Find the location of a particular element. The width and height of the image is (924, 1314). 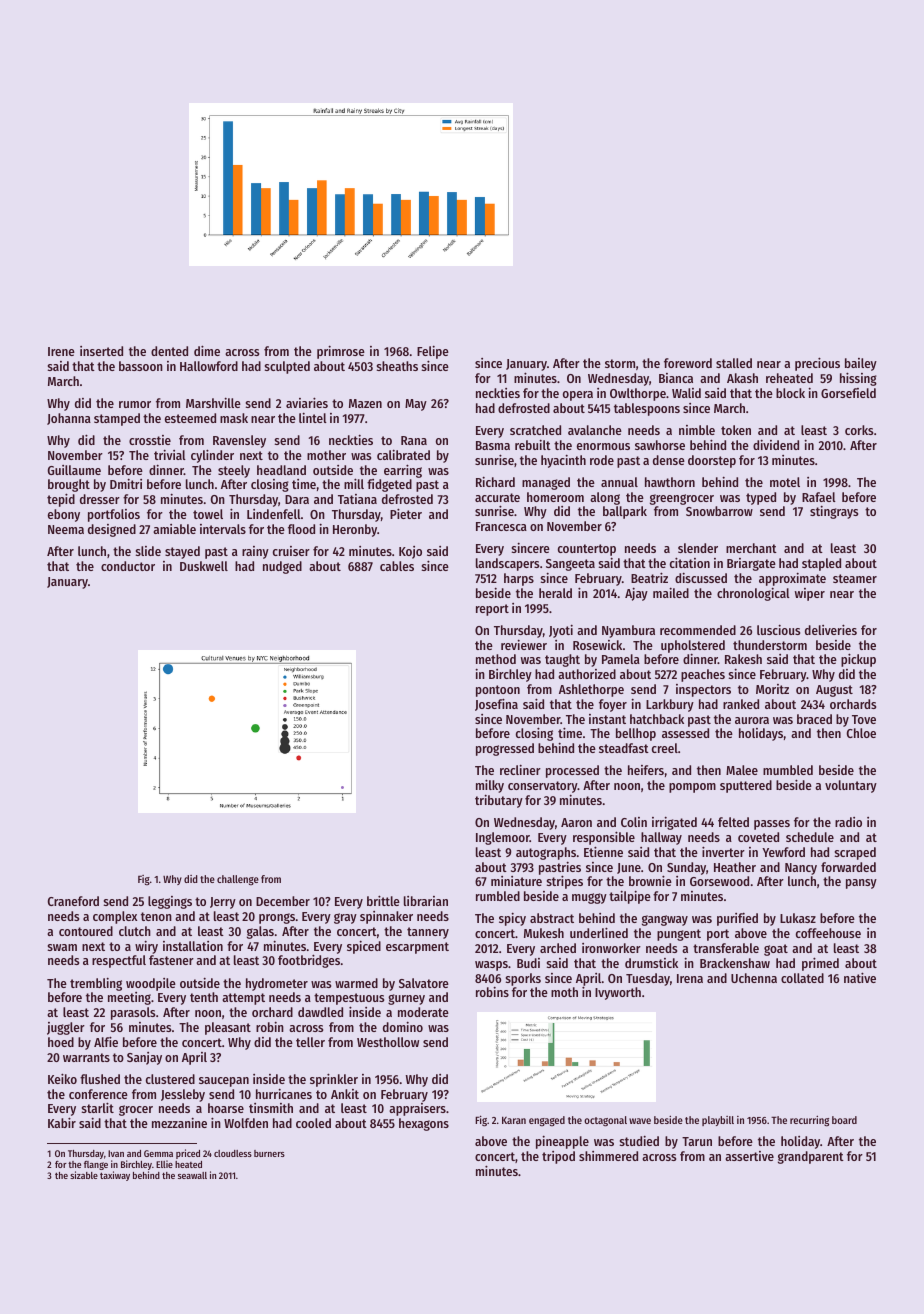

Josefina is located at coordinates (496, 704).
